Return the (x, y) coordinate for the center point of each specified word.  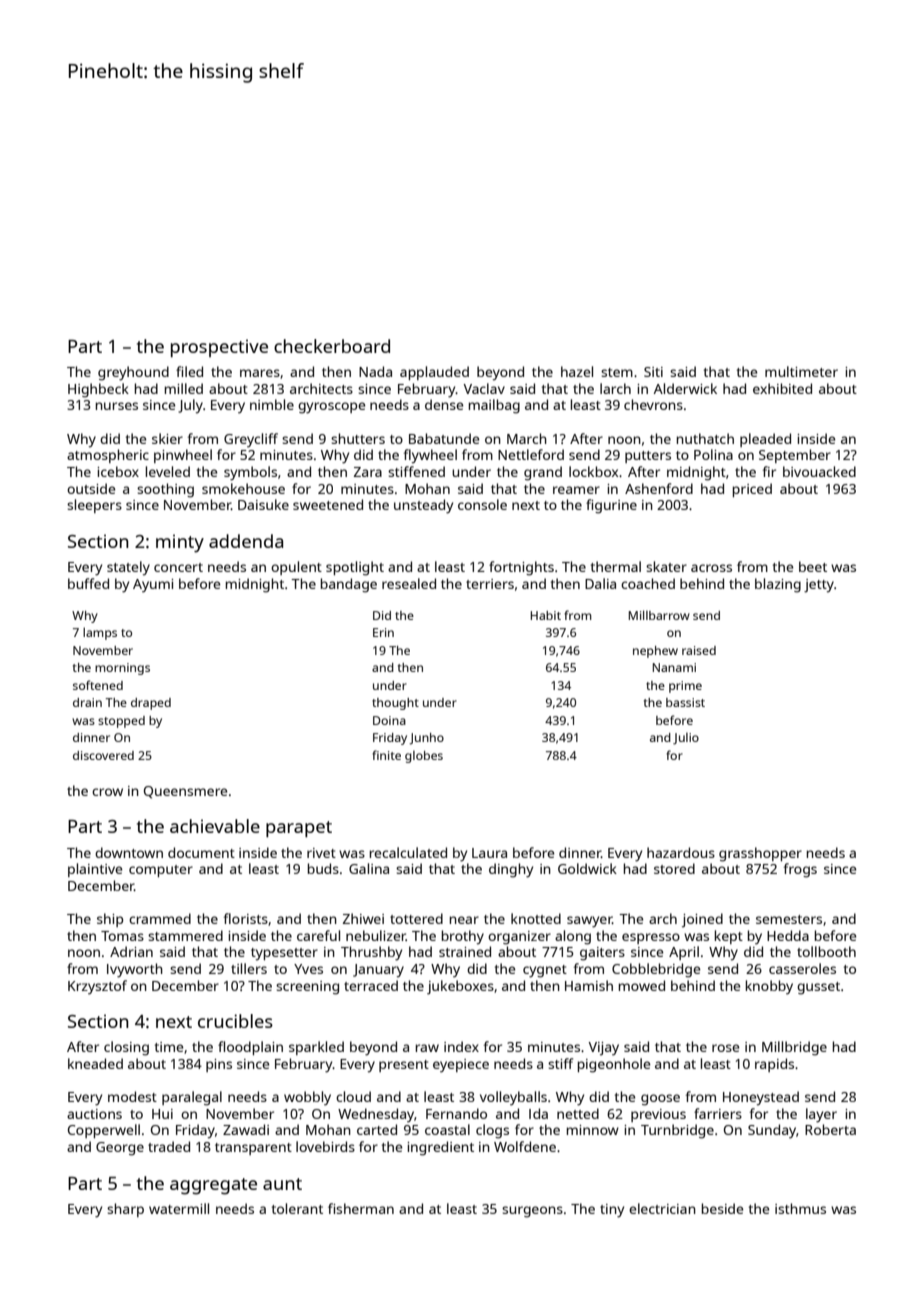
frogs (800, 870)
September (795, 456)
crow (107, 792)
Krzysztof (97, 987)
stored (674, 868)
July (190, 406)
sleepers (94, 506)
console (482, 504)
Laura (489, 853)
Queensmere (186, 792)
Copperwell (104, 1131)
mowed (642, 985)
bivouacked (819, 471)
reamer (576, 490)
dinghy (511, 870)
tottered (416, 918)
